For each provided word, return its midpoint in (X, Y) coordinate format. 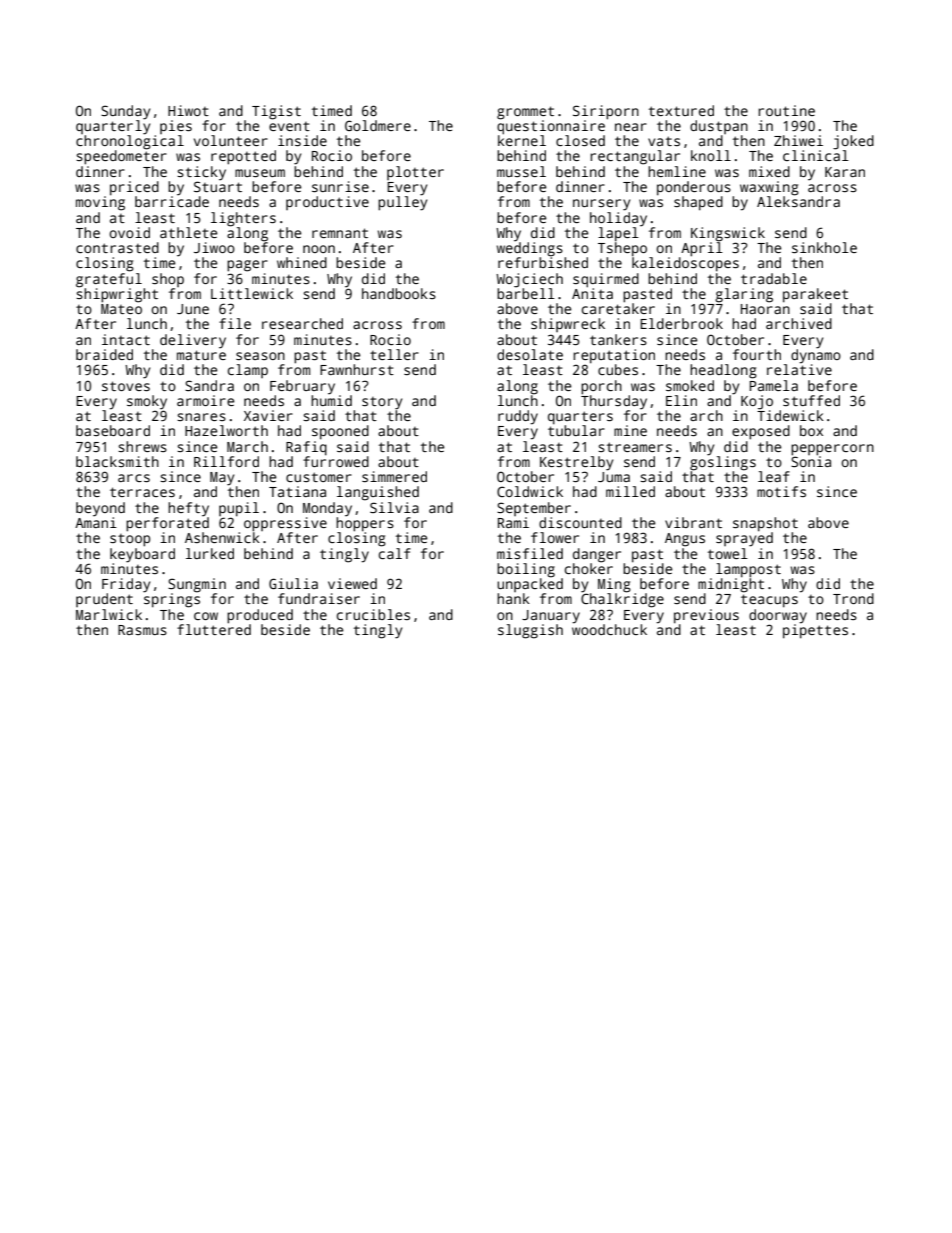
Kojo (757, 402)
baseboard (113, 430)
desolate (530, 354)
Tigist (276, 112)
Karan (845, 172)
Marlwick (109, 614)
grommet (525, 113)
